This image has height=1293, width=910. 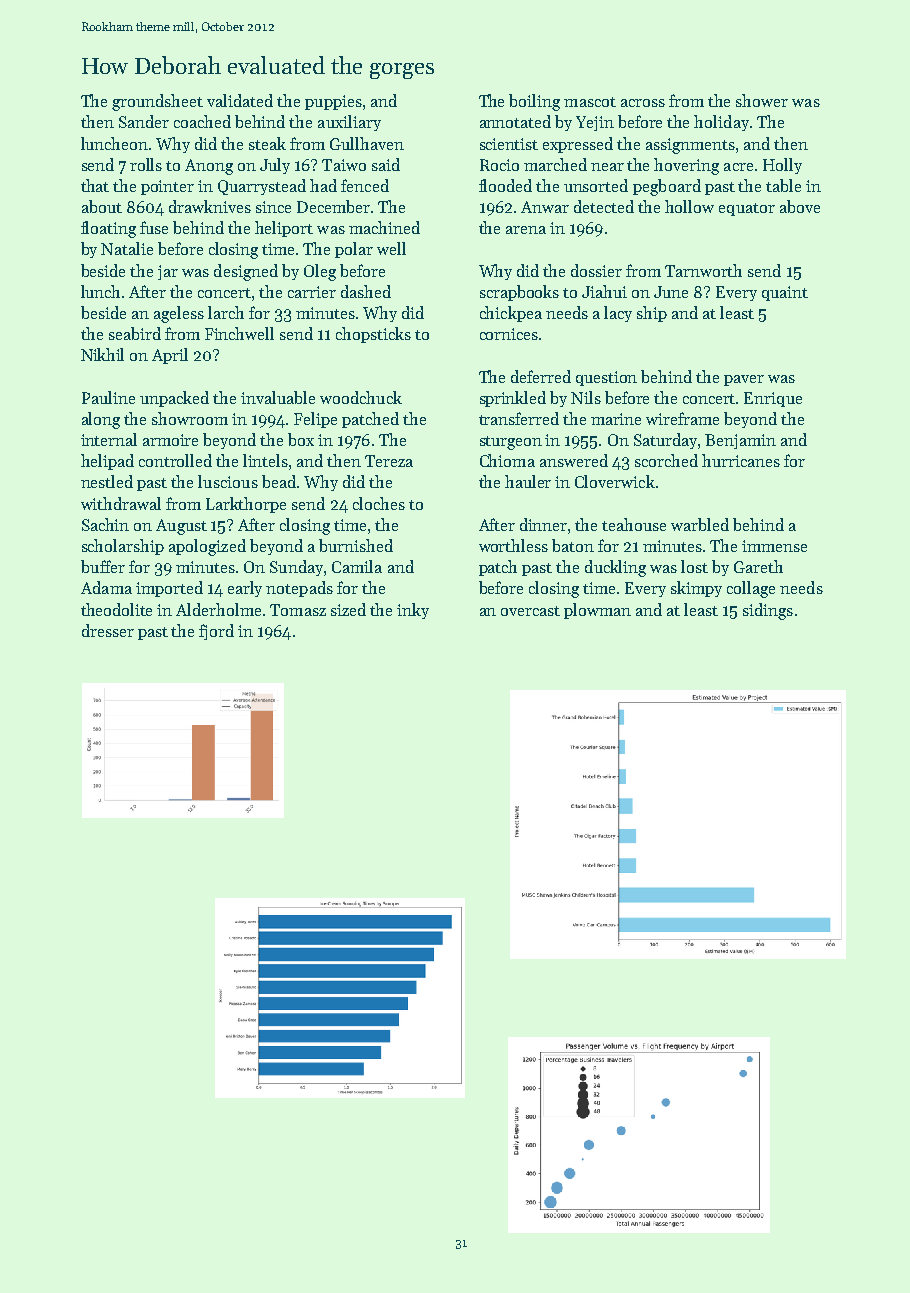 I want to click on jar, so click(x=168, y=272).
